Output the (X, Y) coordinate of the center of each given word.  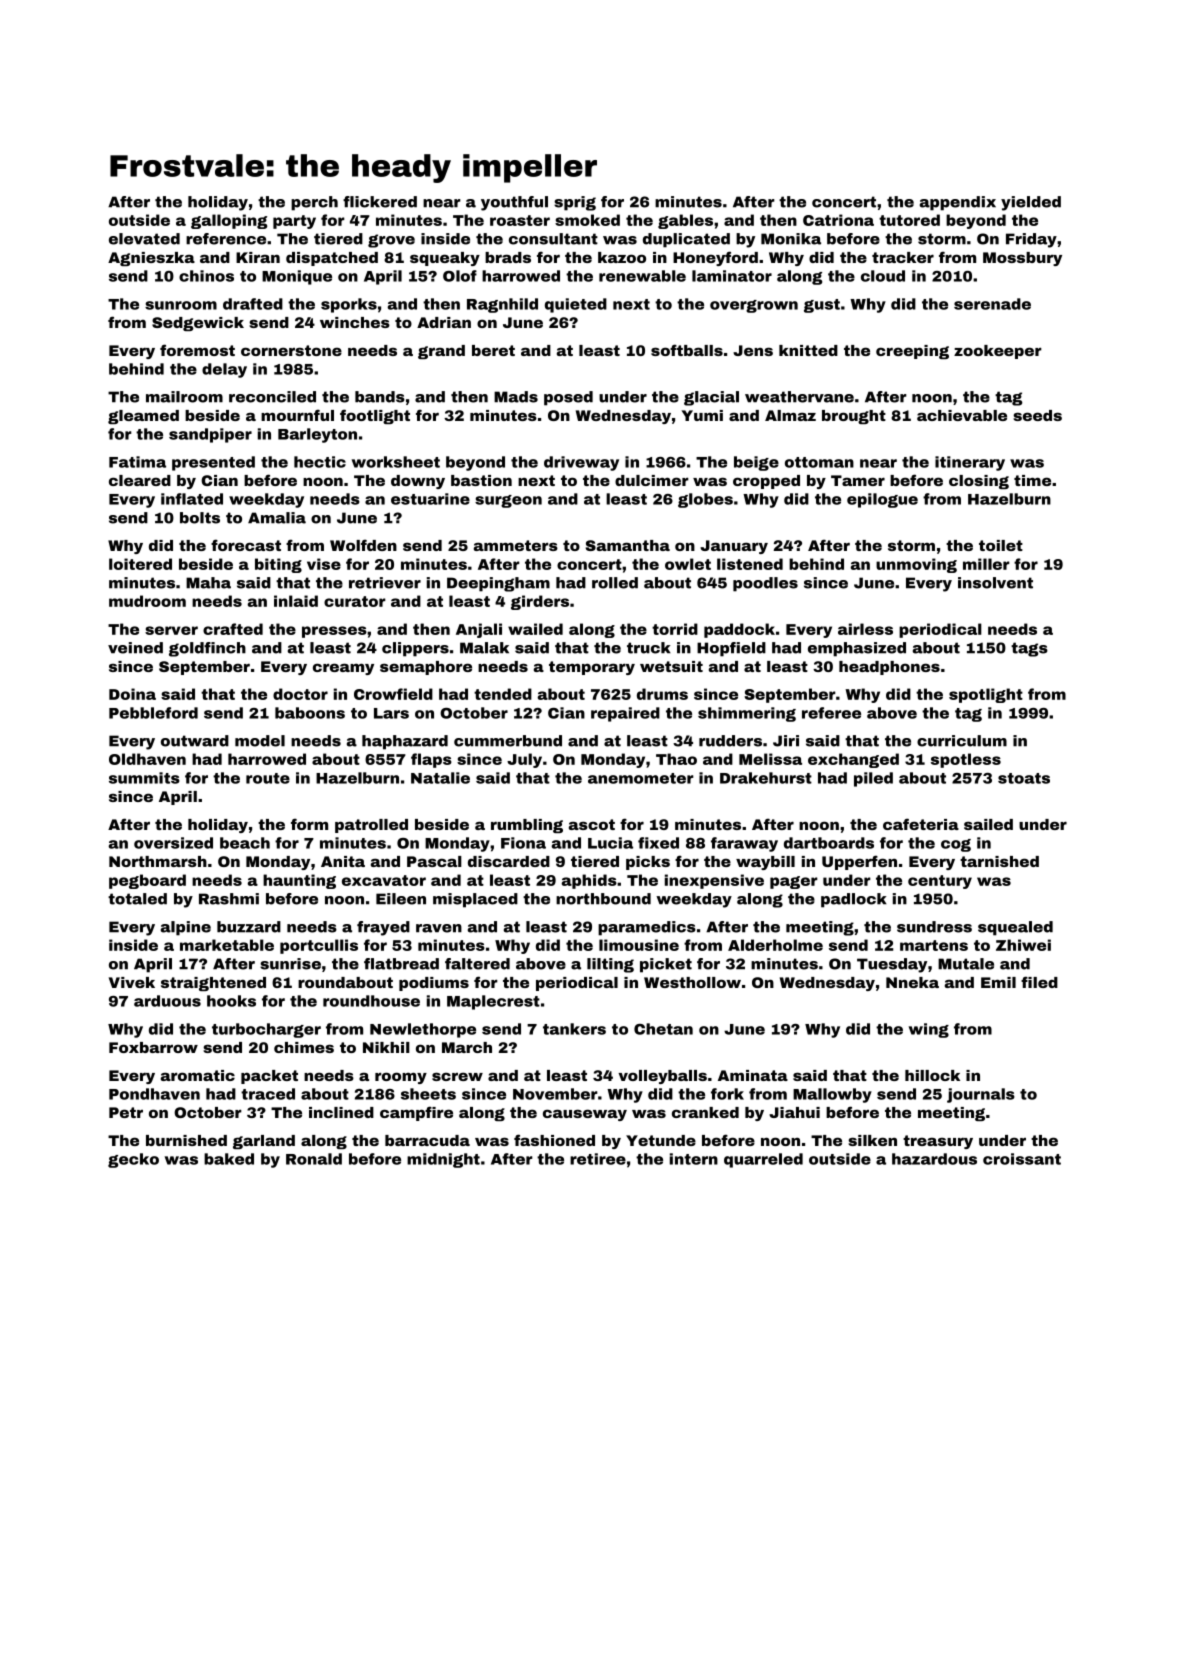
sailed (988, 824)
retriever (385, 583)
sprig (575, 203)
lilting (610, 965)
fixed (658, 843)
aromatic (198, 1075)
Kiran (258, 257)
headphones (889, 668)
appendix (958, 203)
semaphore (426, 668)
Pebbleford (153, 713)
